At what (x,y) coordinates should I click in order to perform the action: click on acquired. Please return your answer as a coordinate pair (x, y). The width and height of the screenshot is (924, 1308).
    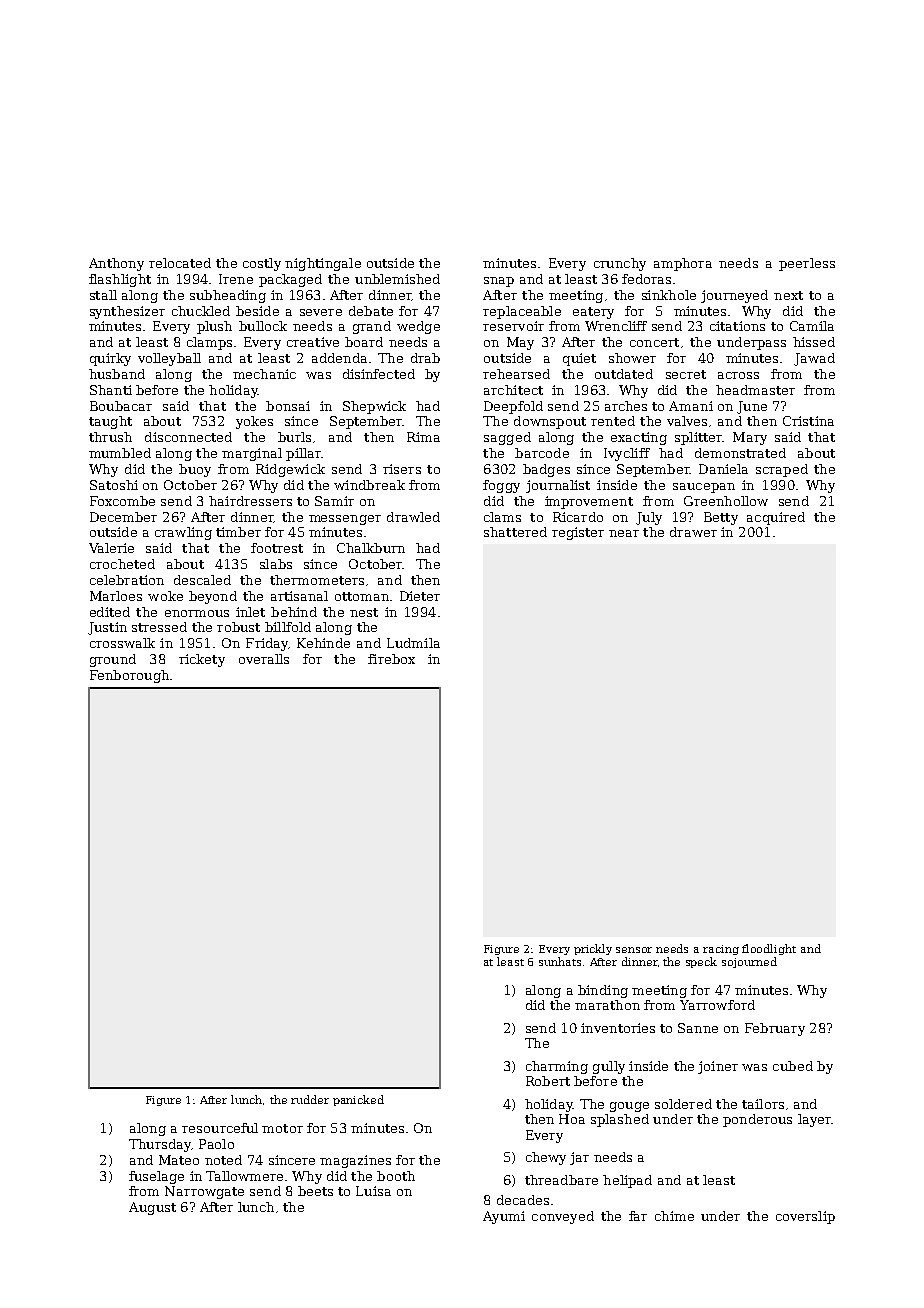
    Looking at the image, I should click on (776, 518).
